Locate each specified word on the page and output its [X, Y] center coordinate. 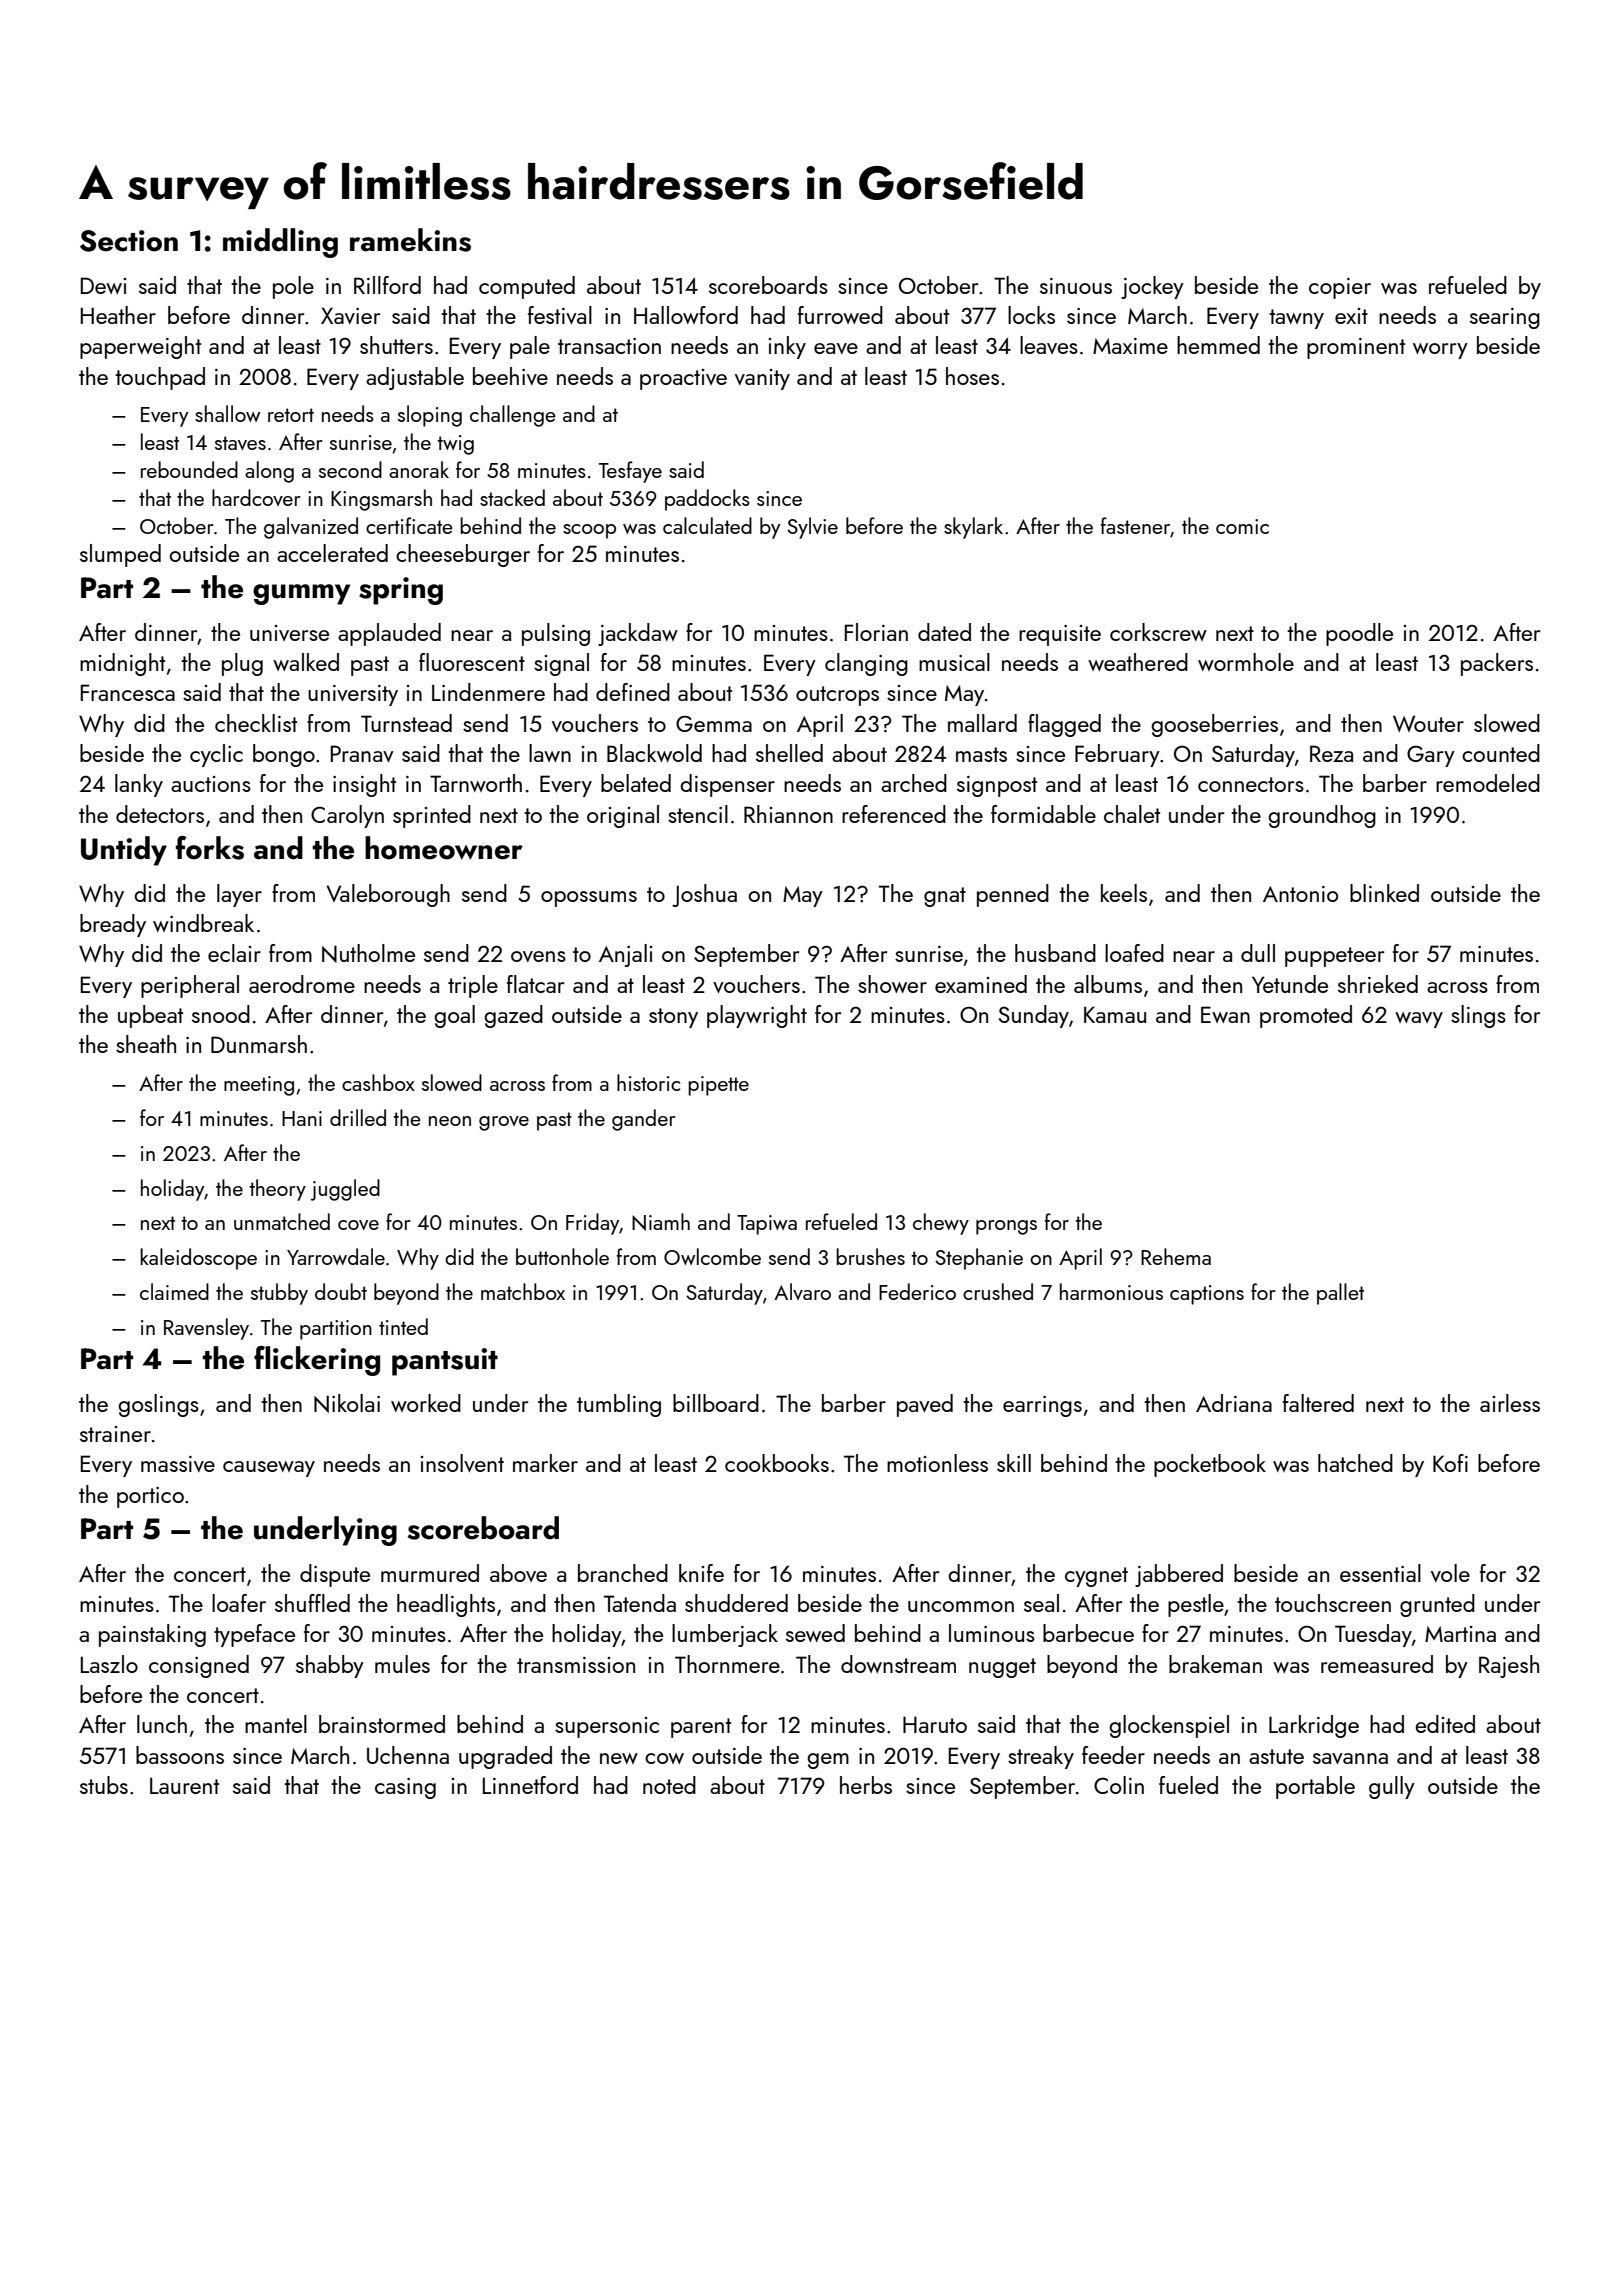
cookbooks [777, 1463]
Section [129, 241]
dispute [335, 1575]
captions [1207, 1295]
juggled [345, 1190]
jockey [1152, 287]
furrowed [840, 315]
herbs [866, 1785]
